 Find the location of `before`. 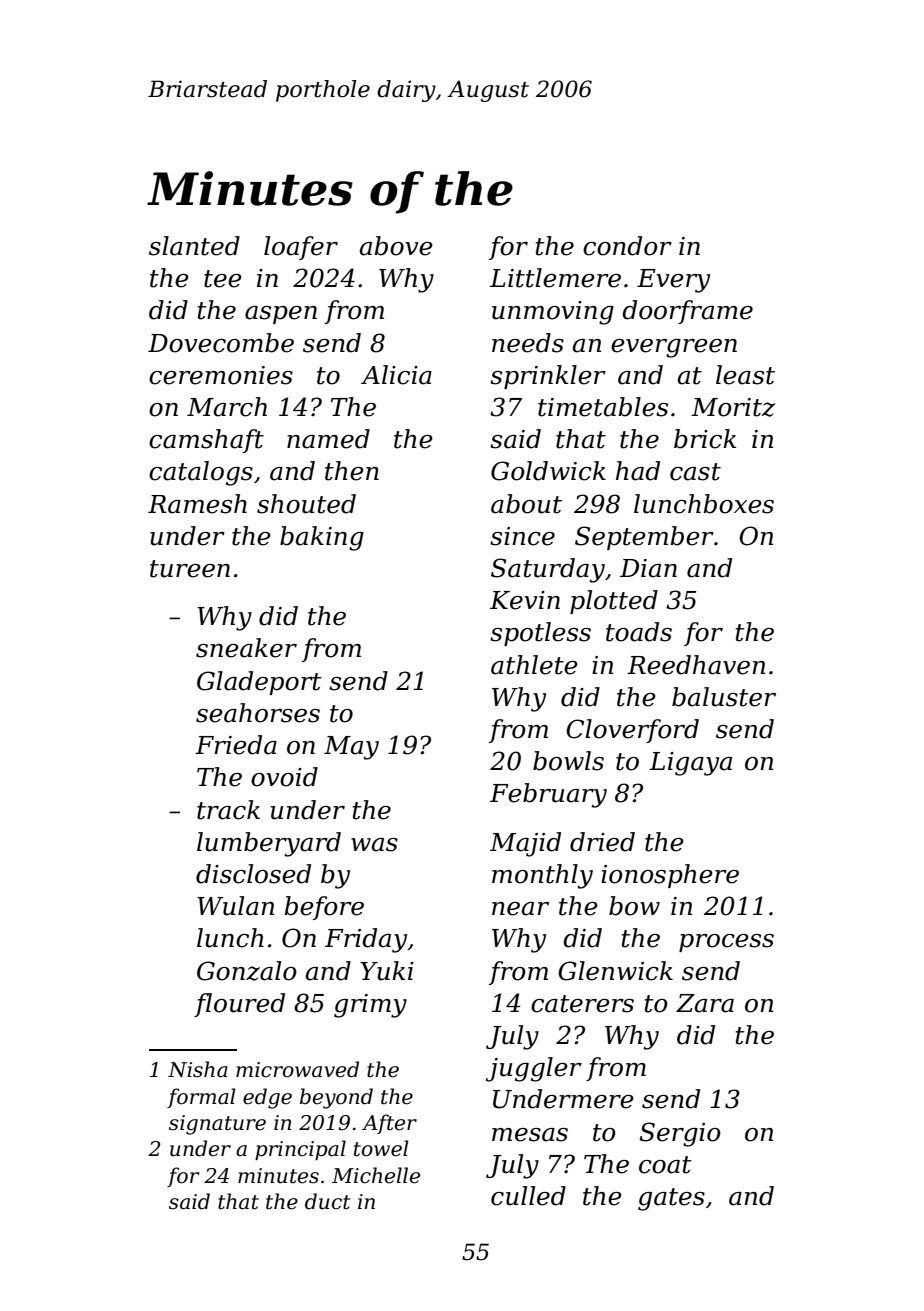

before is located at coordinates (324, 908).
